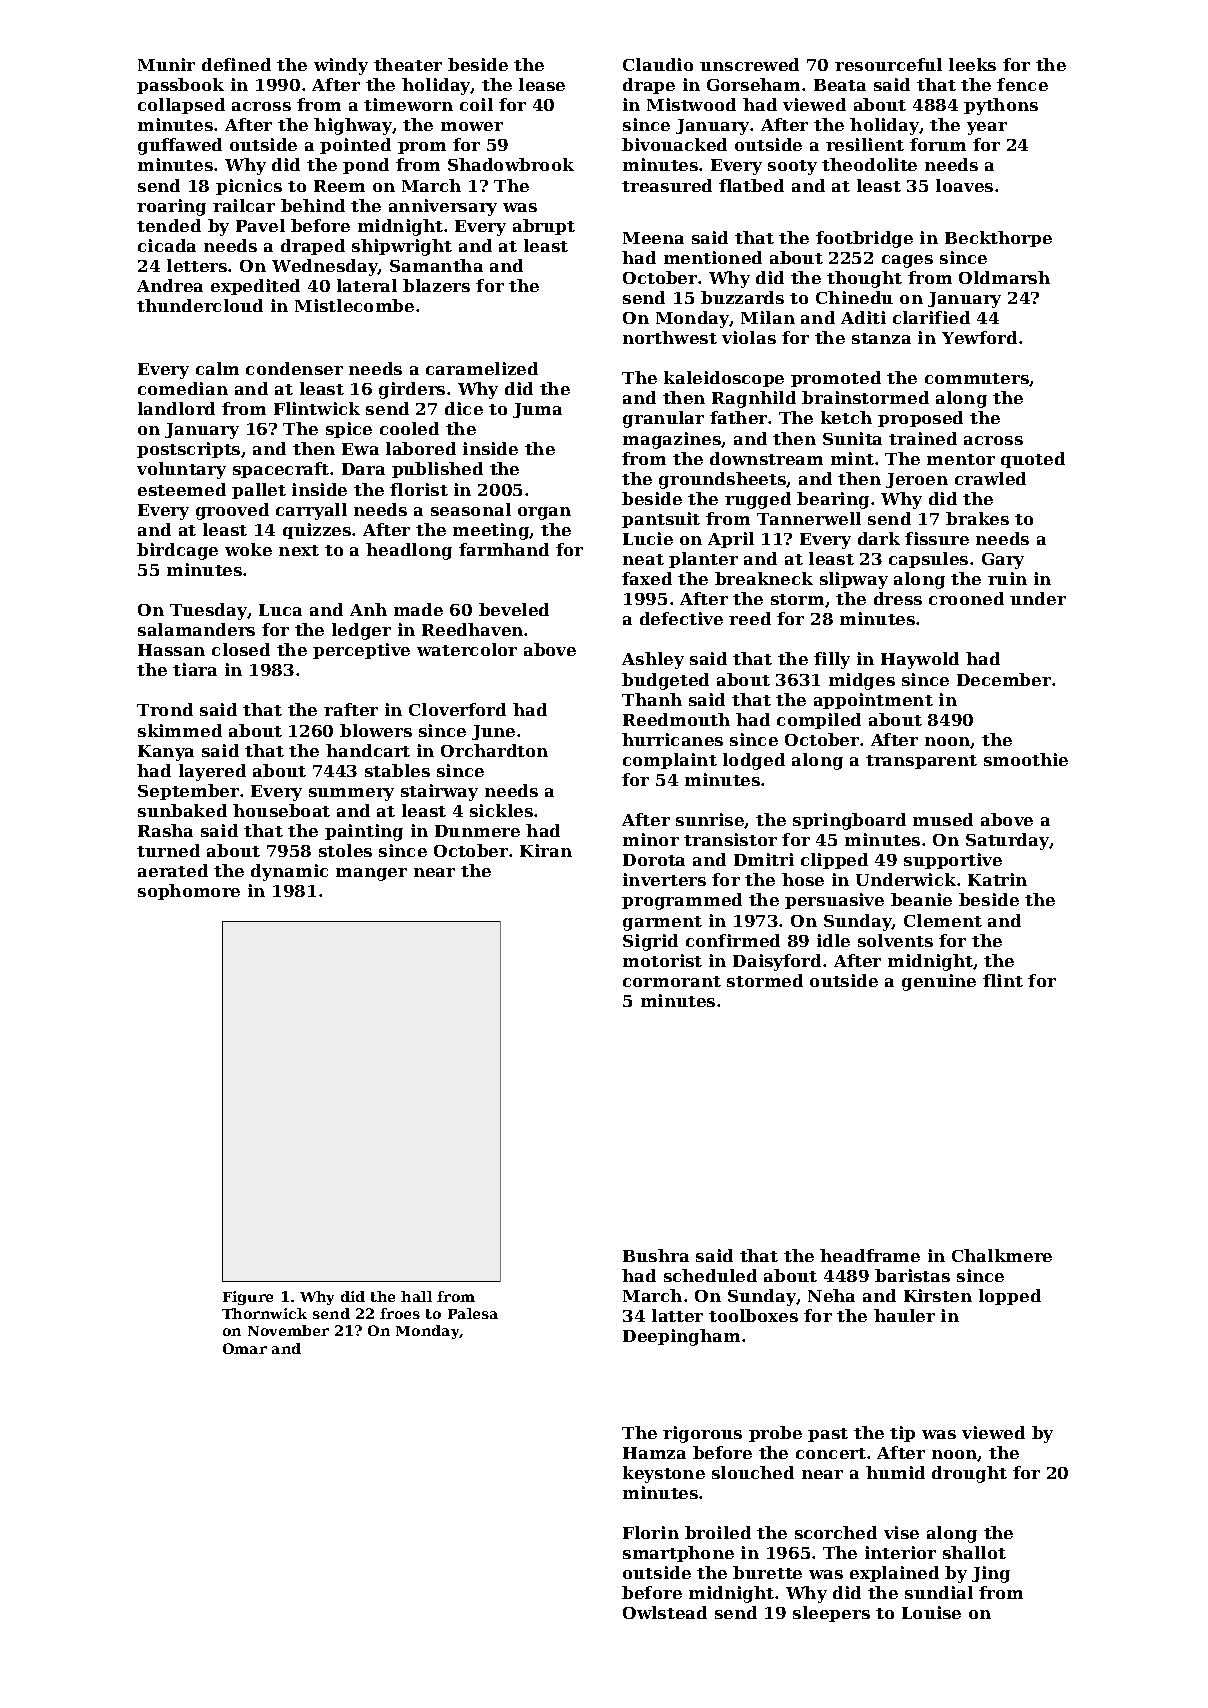  Describe the element at coordinates (658, 64) in the screenshot. I see `Claudio` at that location.
